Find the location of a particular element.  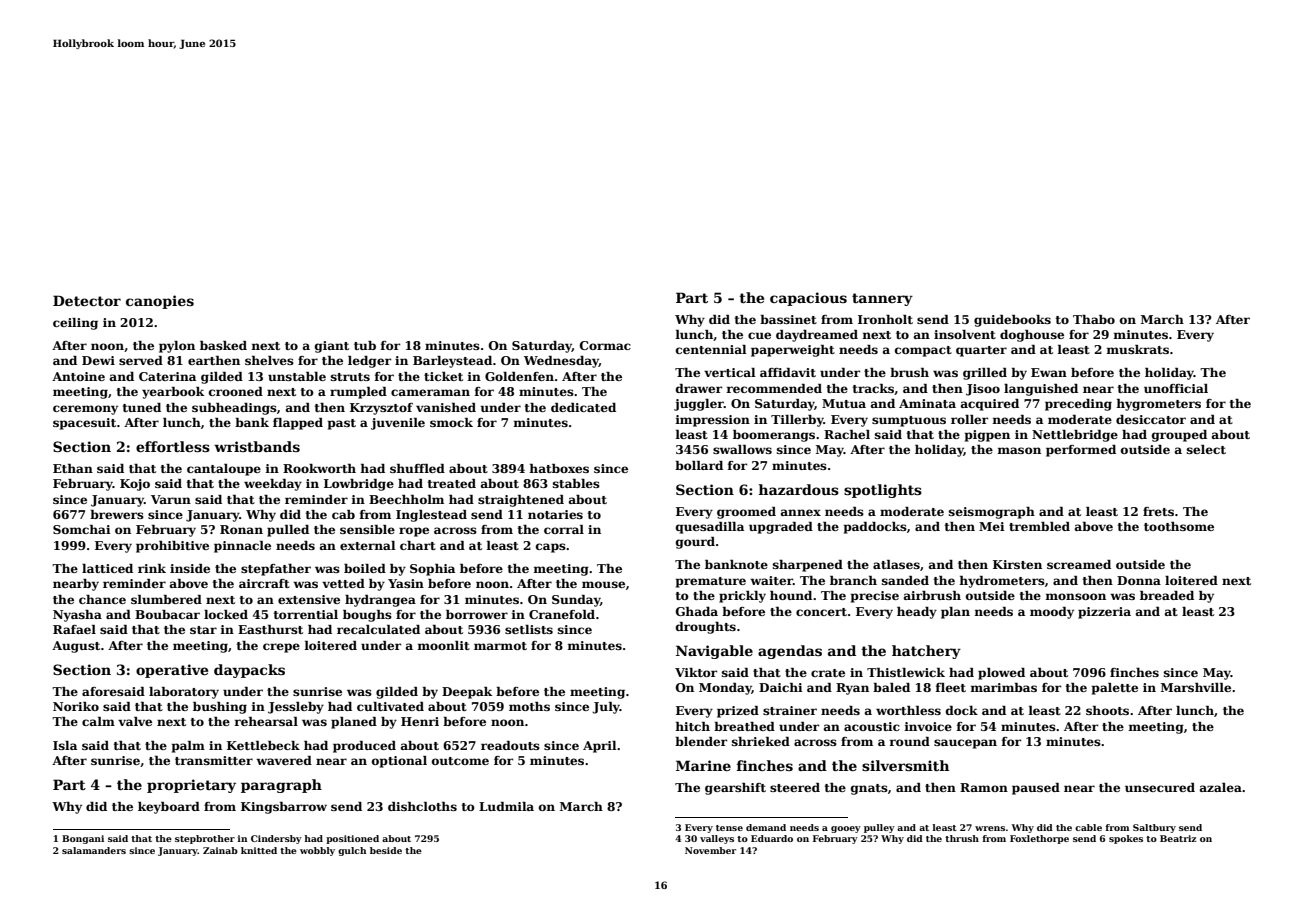

Marshville is located at coordinates (1196, 687).
